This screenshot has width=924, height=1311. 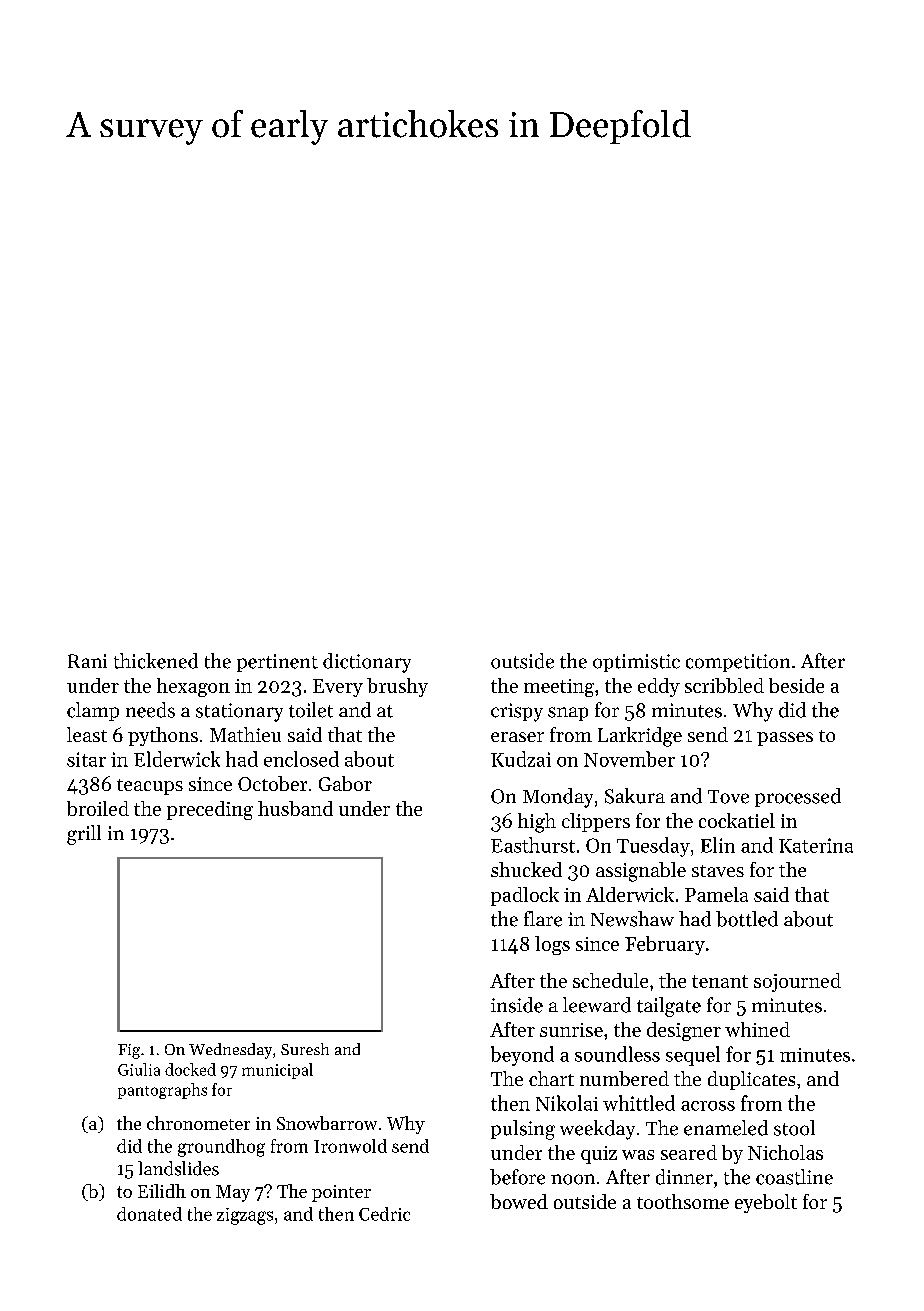 What do you see at coordinates (384, 1214) in the screenshot?
I see `Cedric` at bounding box center [384, 1214].
